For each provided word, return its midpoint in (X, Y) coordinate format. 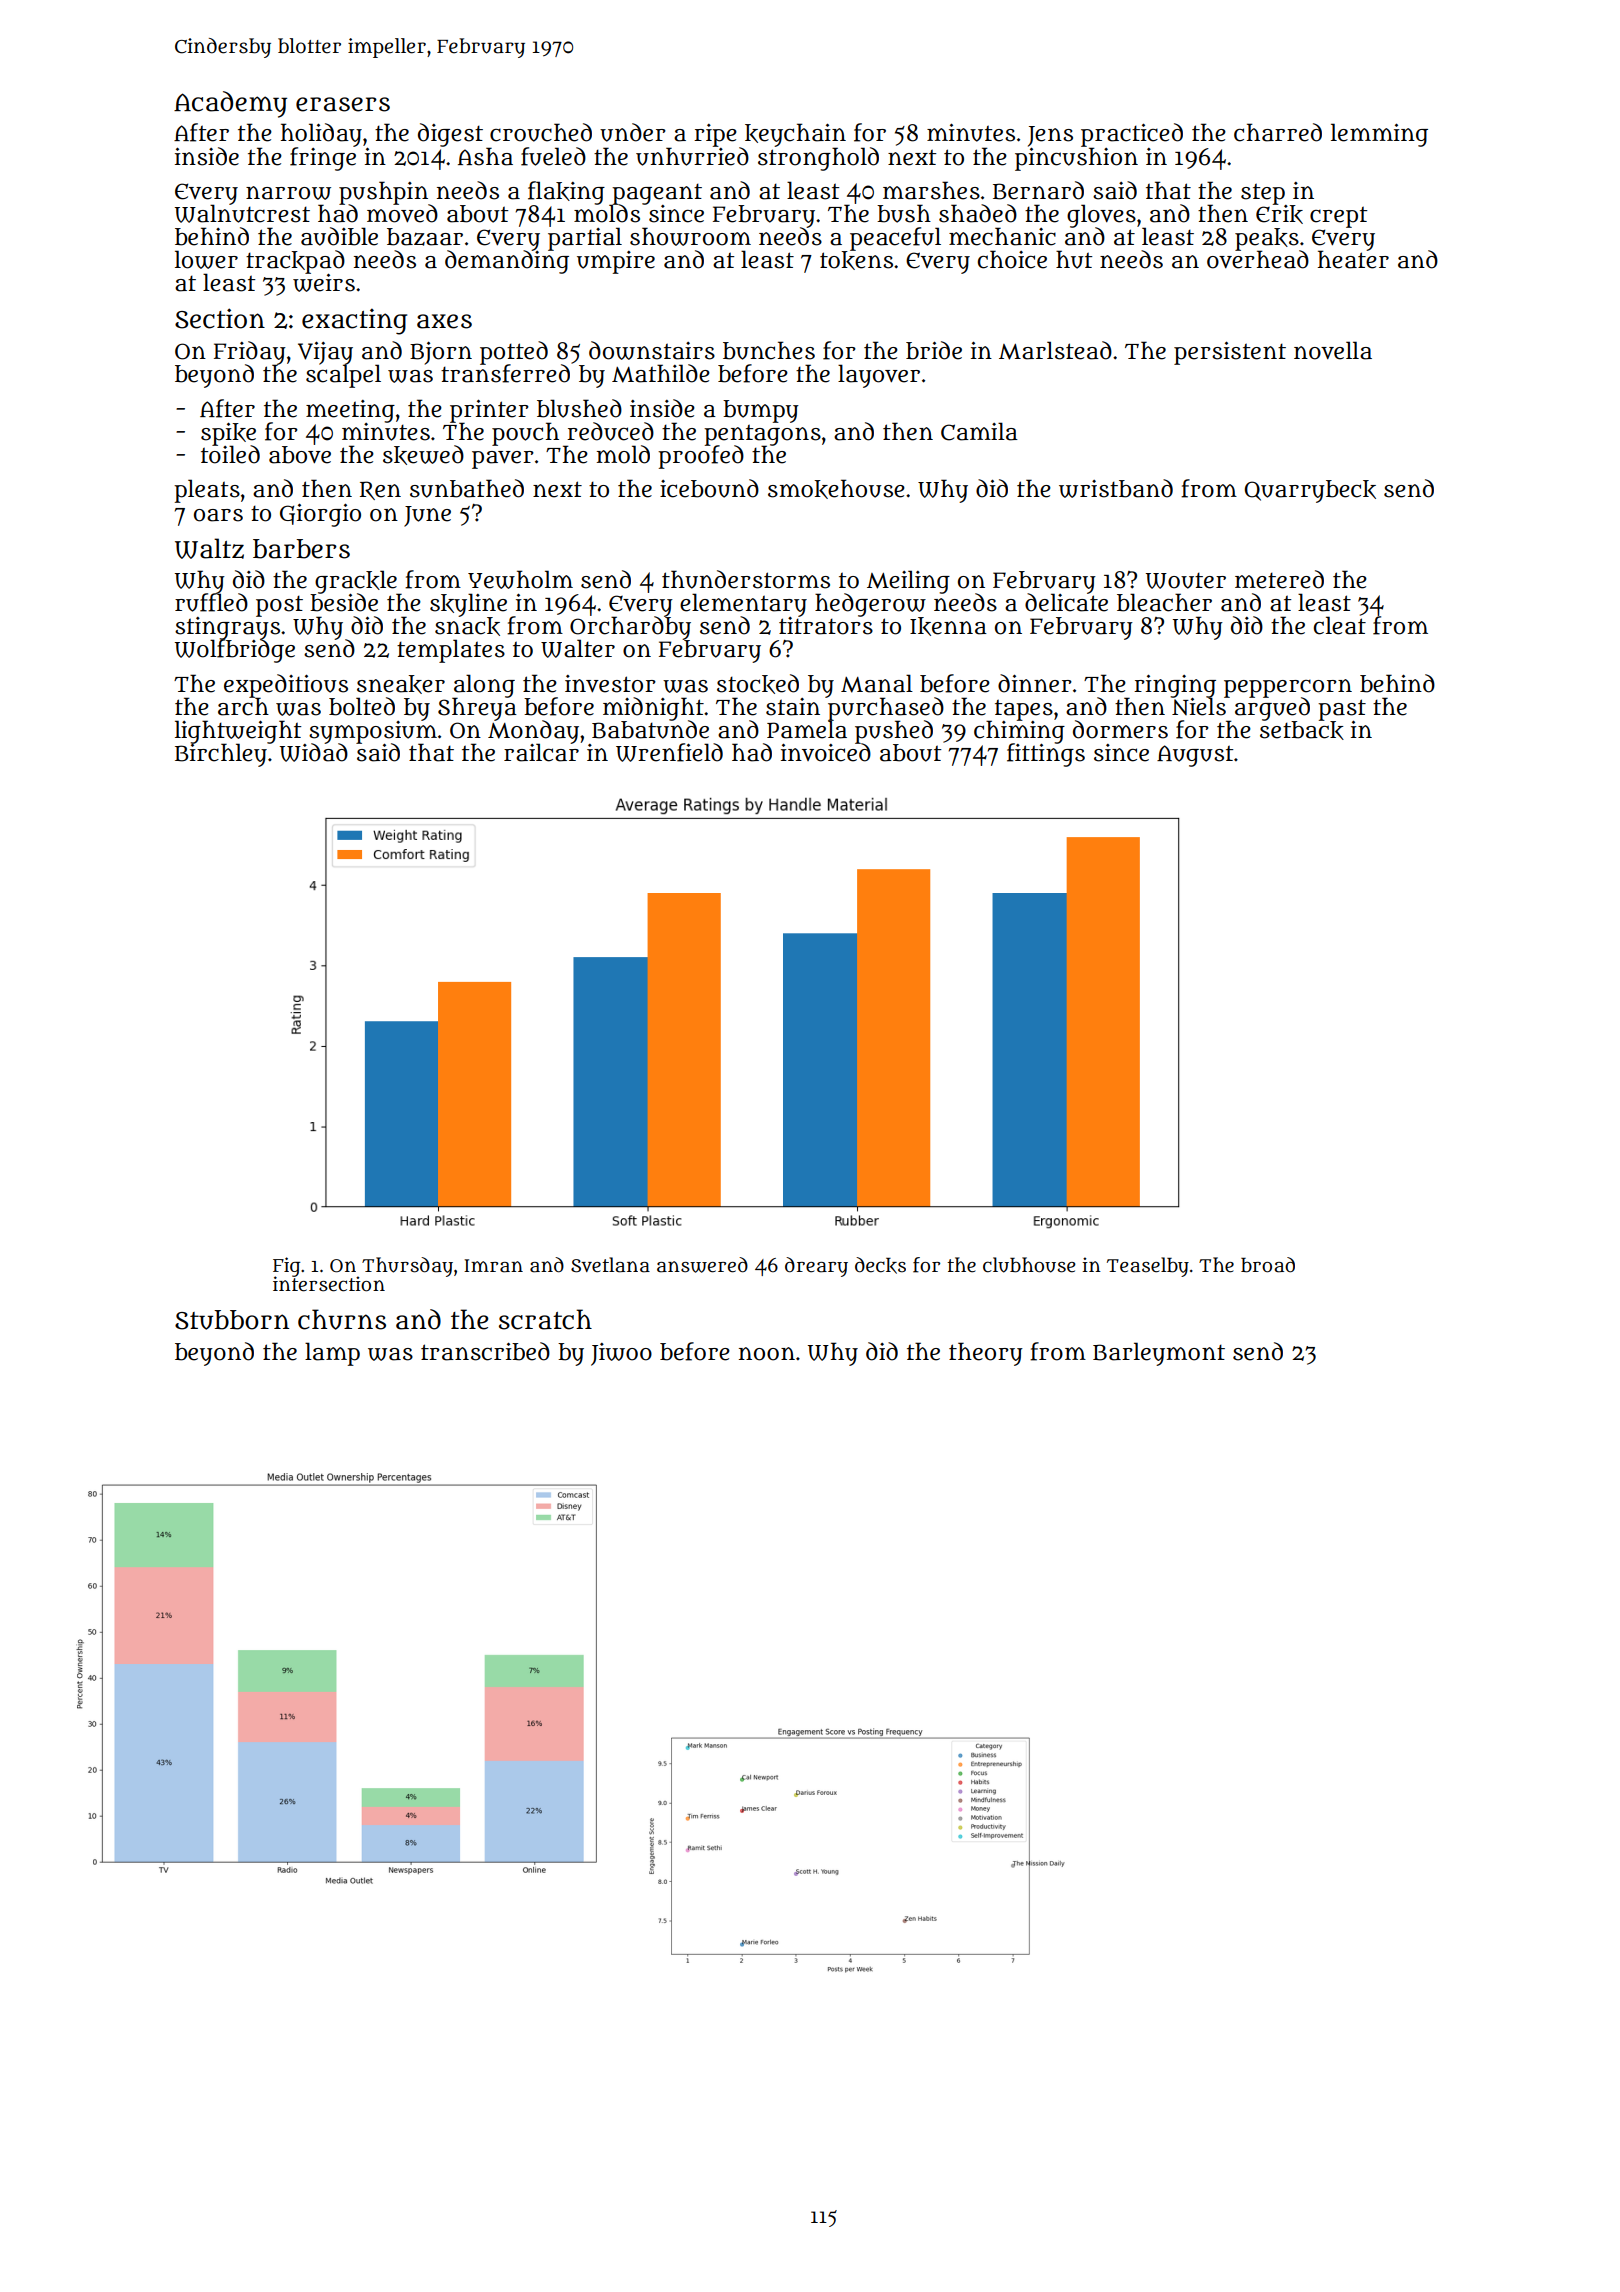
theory (986, 1354)
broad (1268, 1265)
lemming (1379, 135)
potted (514, 352)
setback (1302, 730)
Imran (493, 1266)
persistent (1230, 353)
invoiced (826, 753)
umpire (616, 262)
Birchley (221, 755)
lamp (332, 1354)
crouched (541, 132)
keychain (795, 135)
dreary (816, 1267)
